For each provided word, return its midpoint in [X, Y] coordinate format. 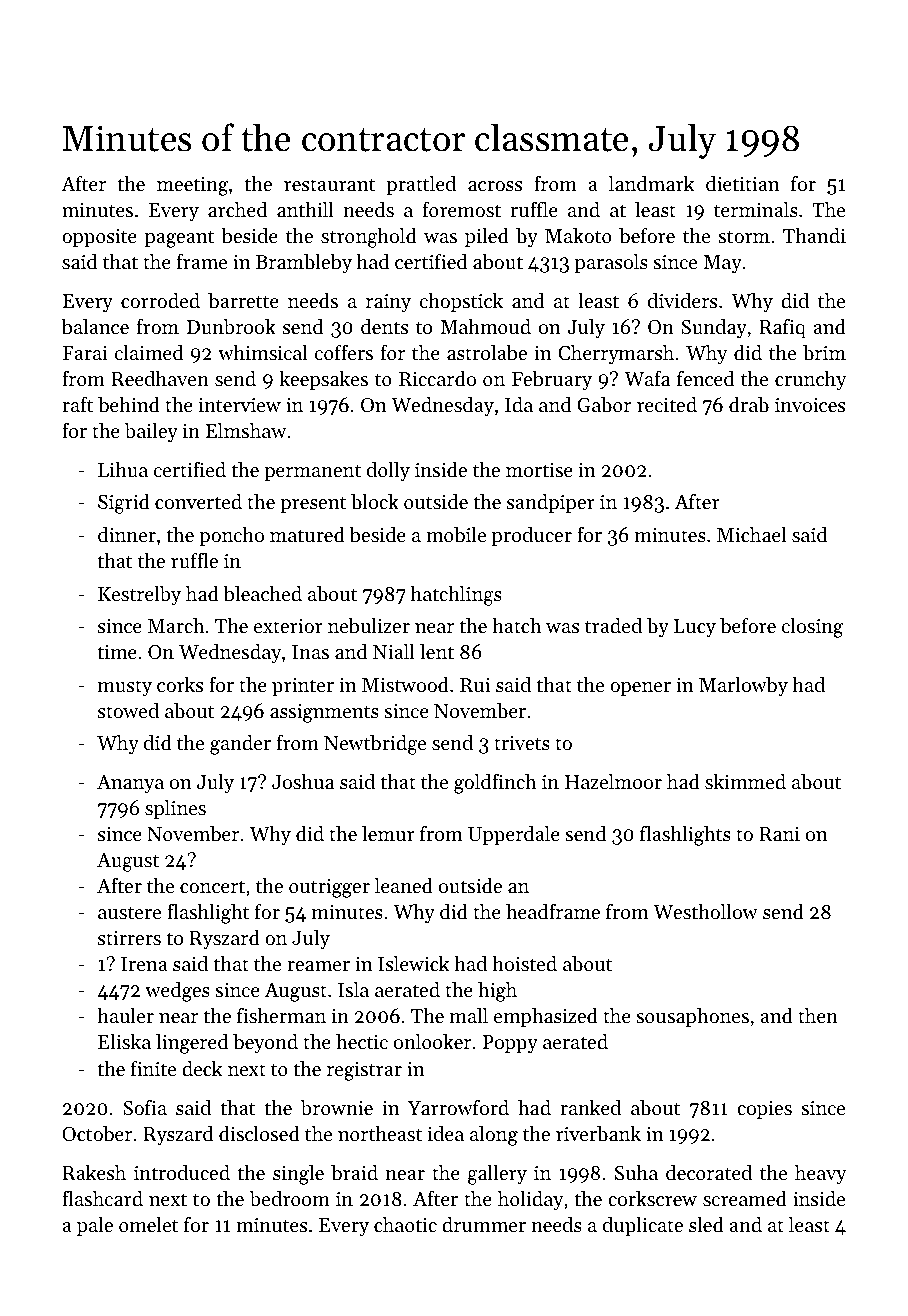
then [818, 1016]
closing [812, 628]
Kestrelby [139, 596]
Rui [475, 685]
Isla [353, 990]
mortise [539, 470]
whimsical [262, 352]
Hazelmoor [613, 782]
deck [202, 1069]
